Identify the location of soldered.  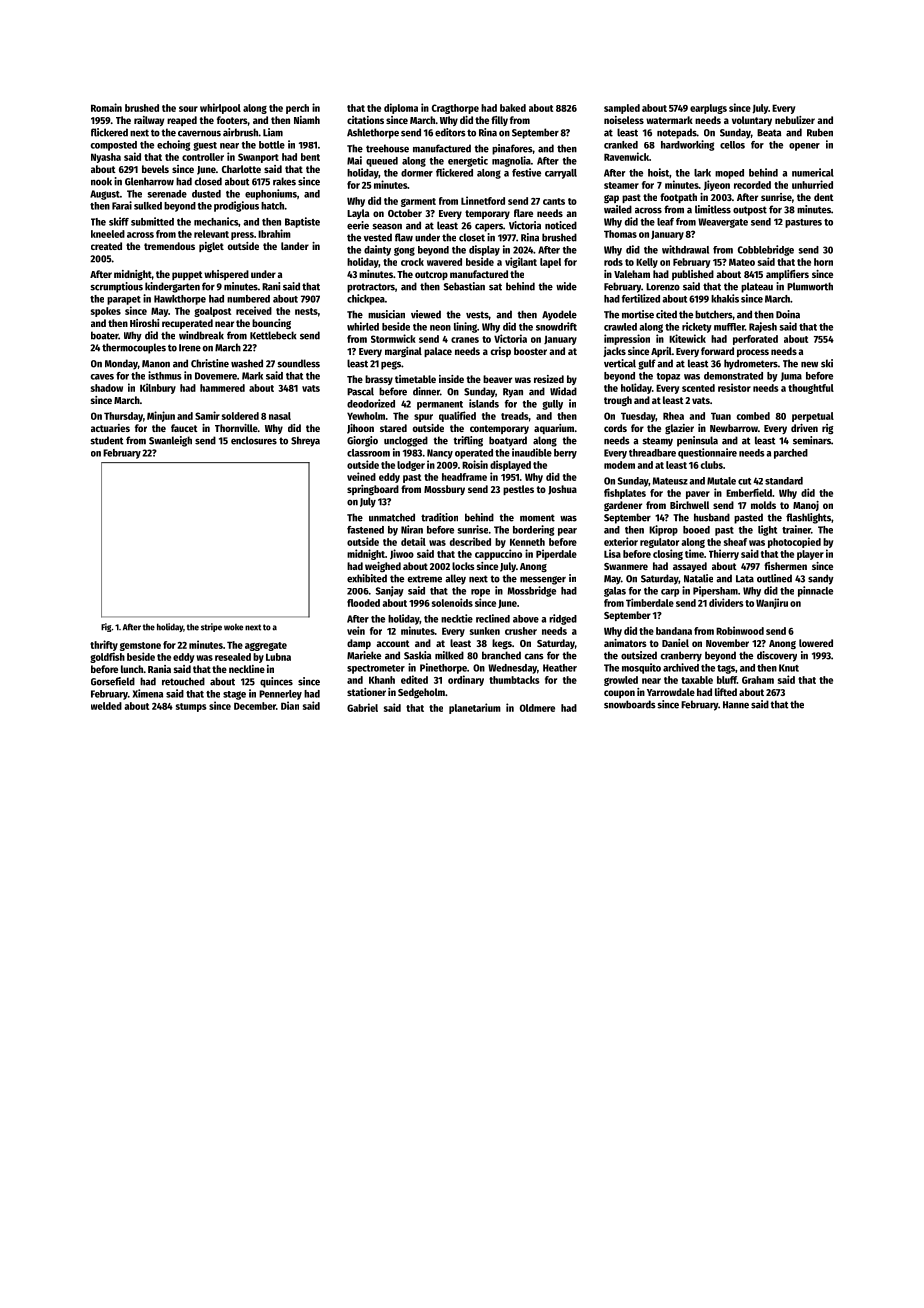
(240, 416).
